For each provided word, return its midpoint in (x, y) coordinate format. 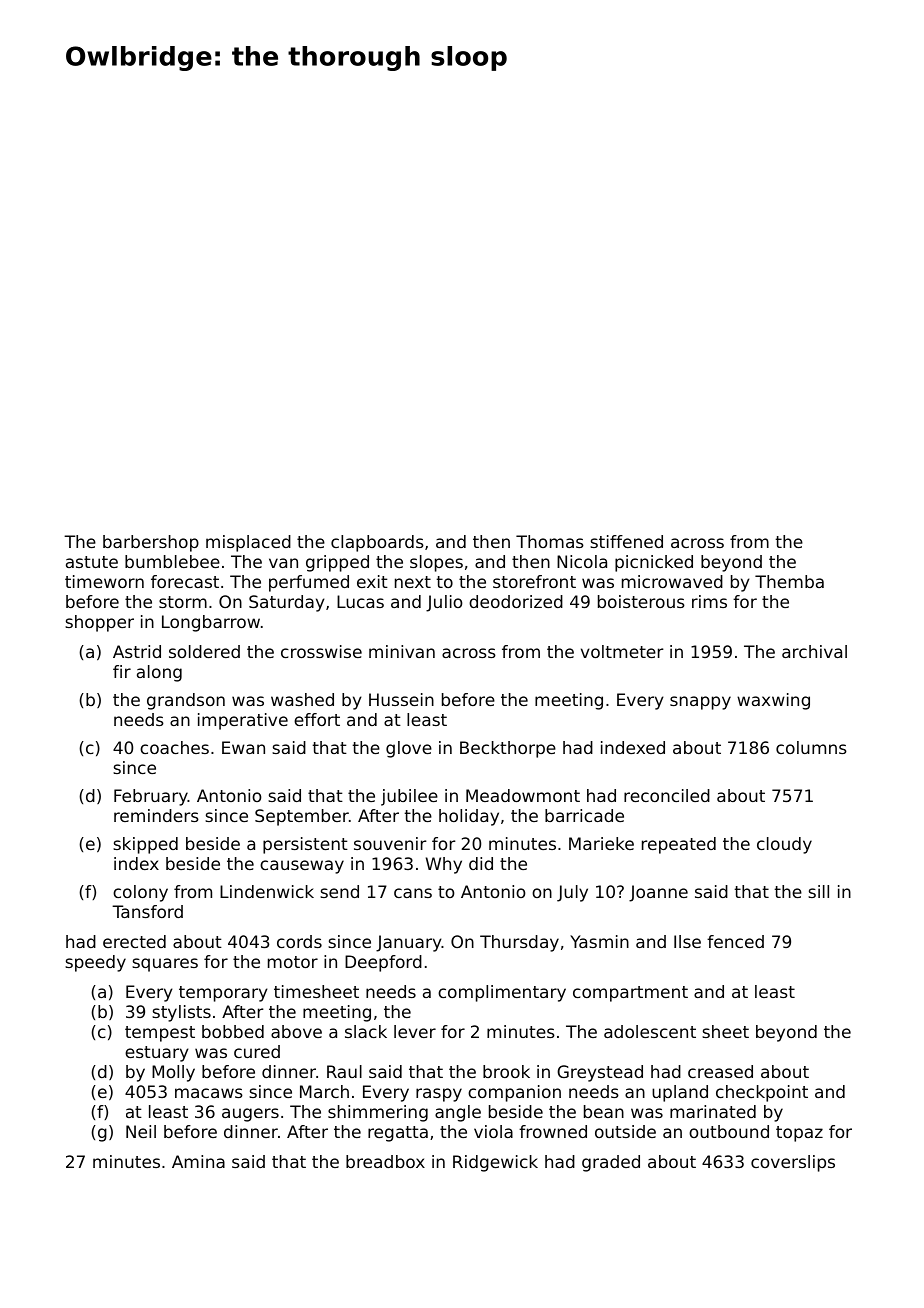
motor (293, 962)
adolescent (650, 1031)
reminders (156, 815)
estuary (157, 1054)
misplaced (248, 543)
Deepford (383, 963)
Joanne (658, 893)
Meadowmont (523, 795)
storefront (534, 581)
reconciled (667, 795)
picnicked (654, 563)
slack (366, 1031)
